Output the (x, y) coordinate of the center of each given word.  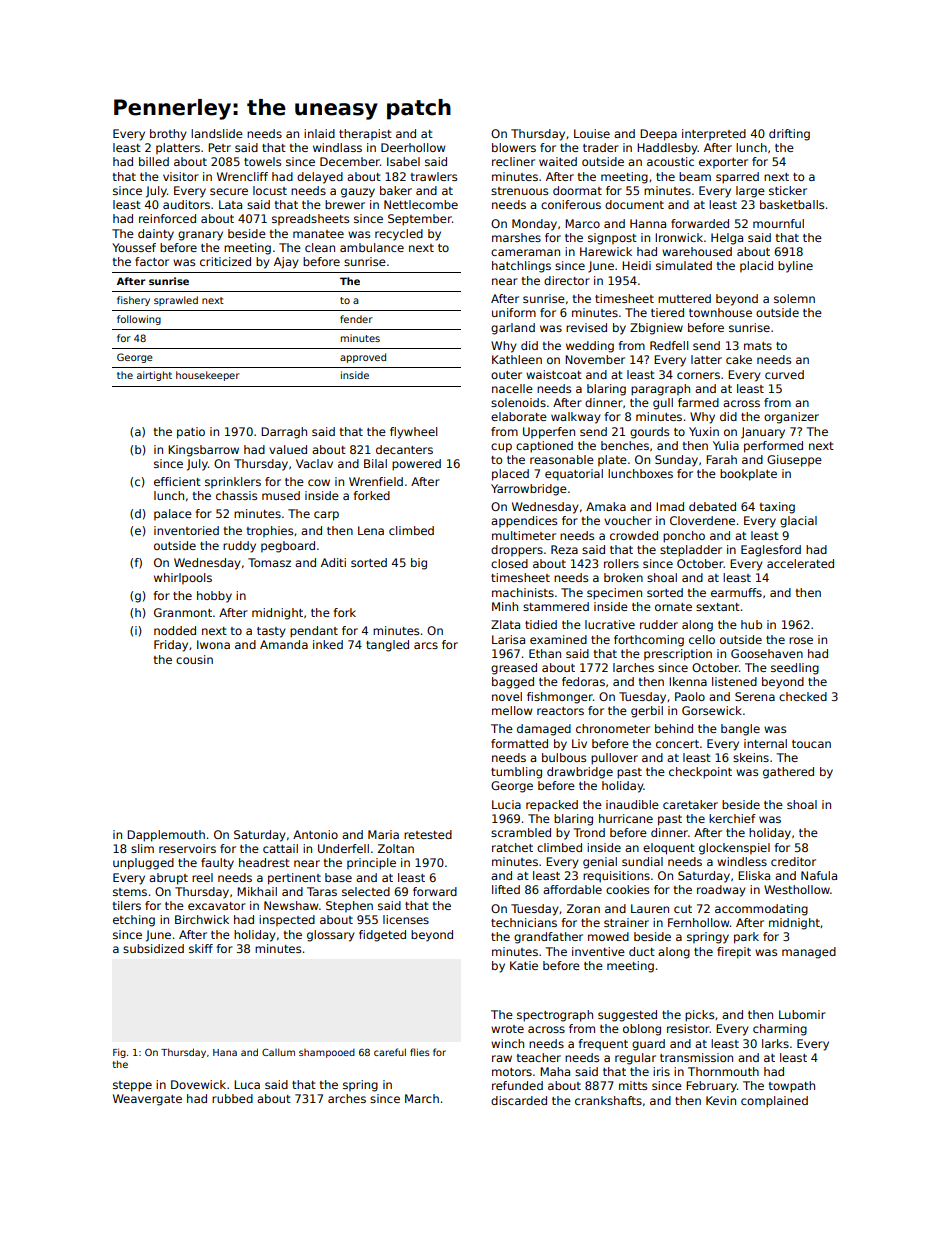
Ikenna (688, 681)
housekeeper (208, 376)
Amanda (284, 644)
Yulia (726, 445)
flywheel (413, 433)
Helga (727, 239)
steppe (132, 1086)
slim (142, 848)
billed (154, 161)
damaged (544, 730)
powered (416, 465)
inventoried (186, 530)
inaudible (632, 804)
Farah (721, 459)
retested (428, 834)
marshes (516, 237)
